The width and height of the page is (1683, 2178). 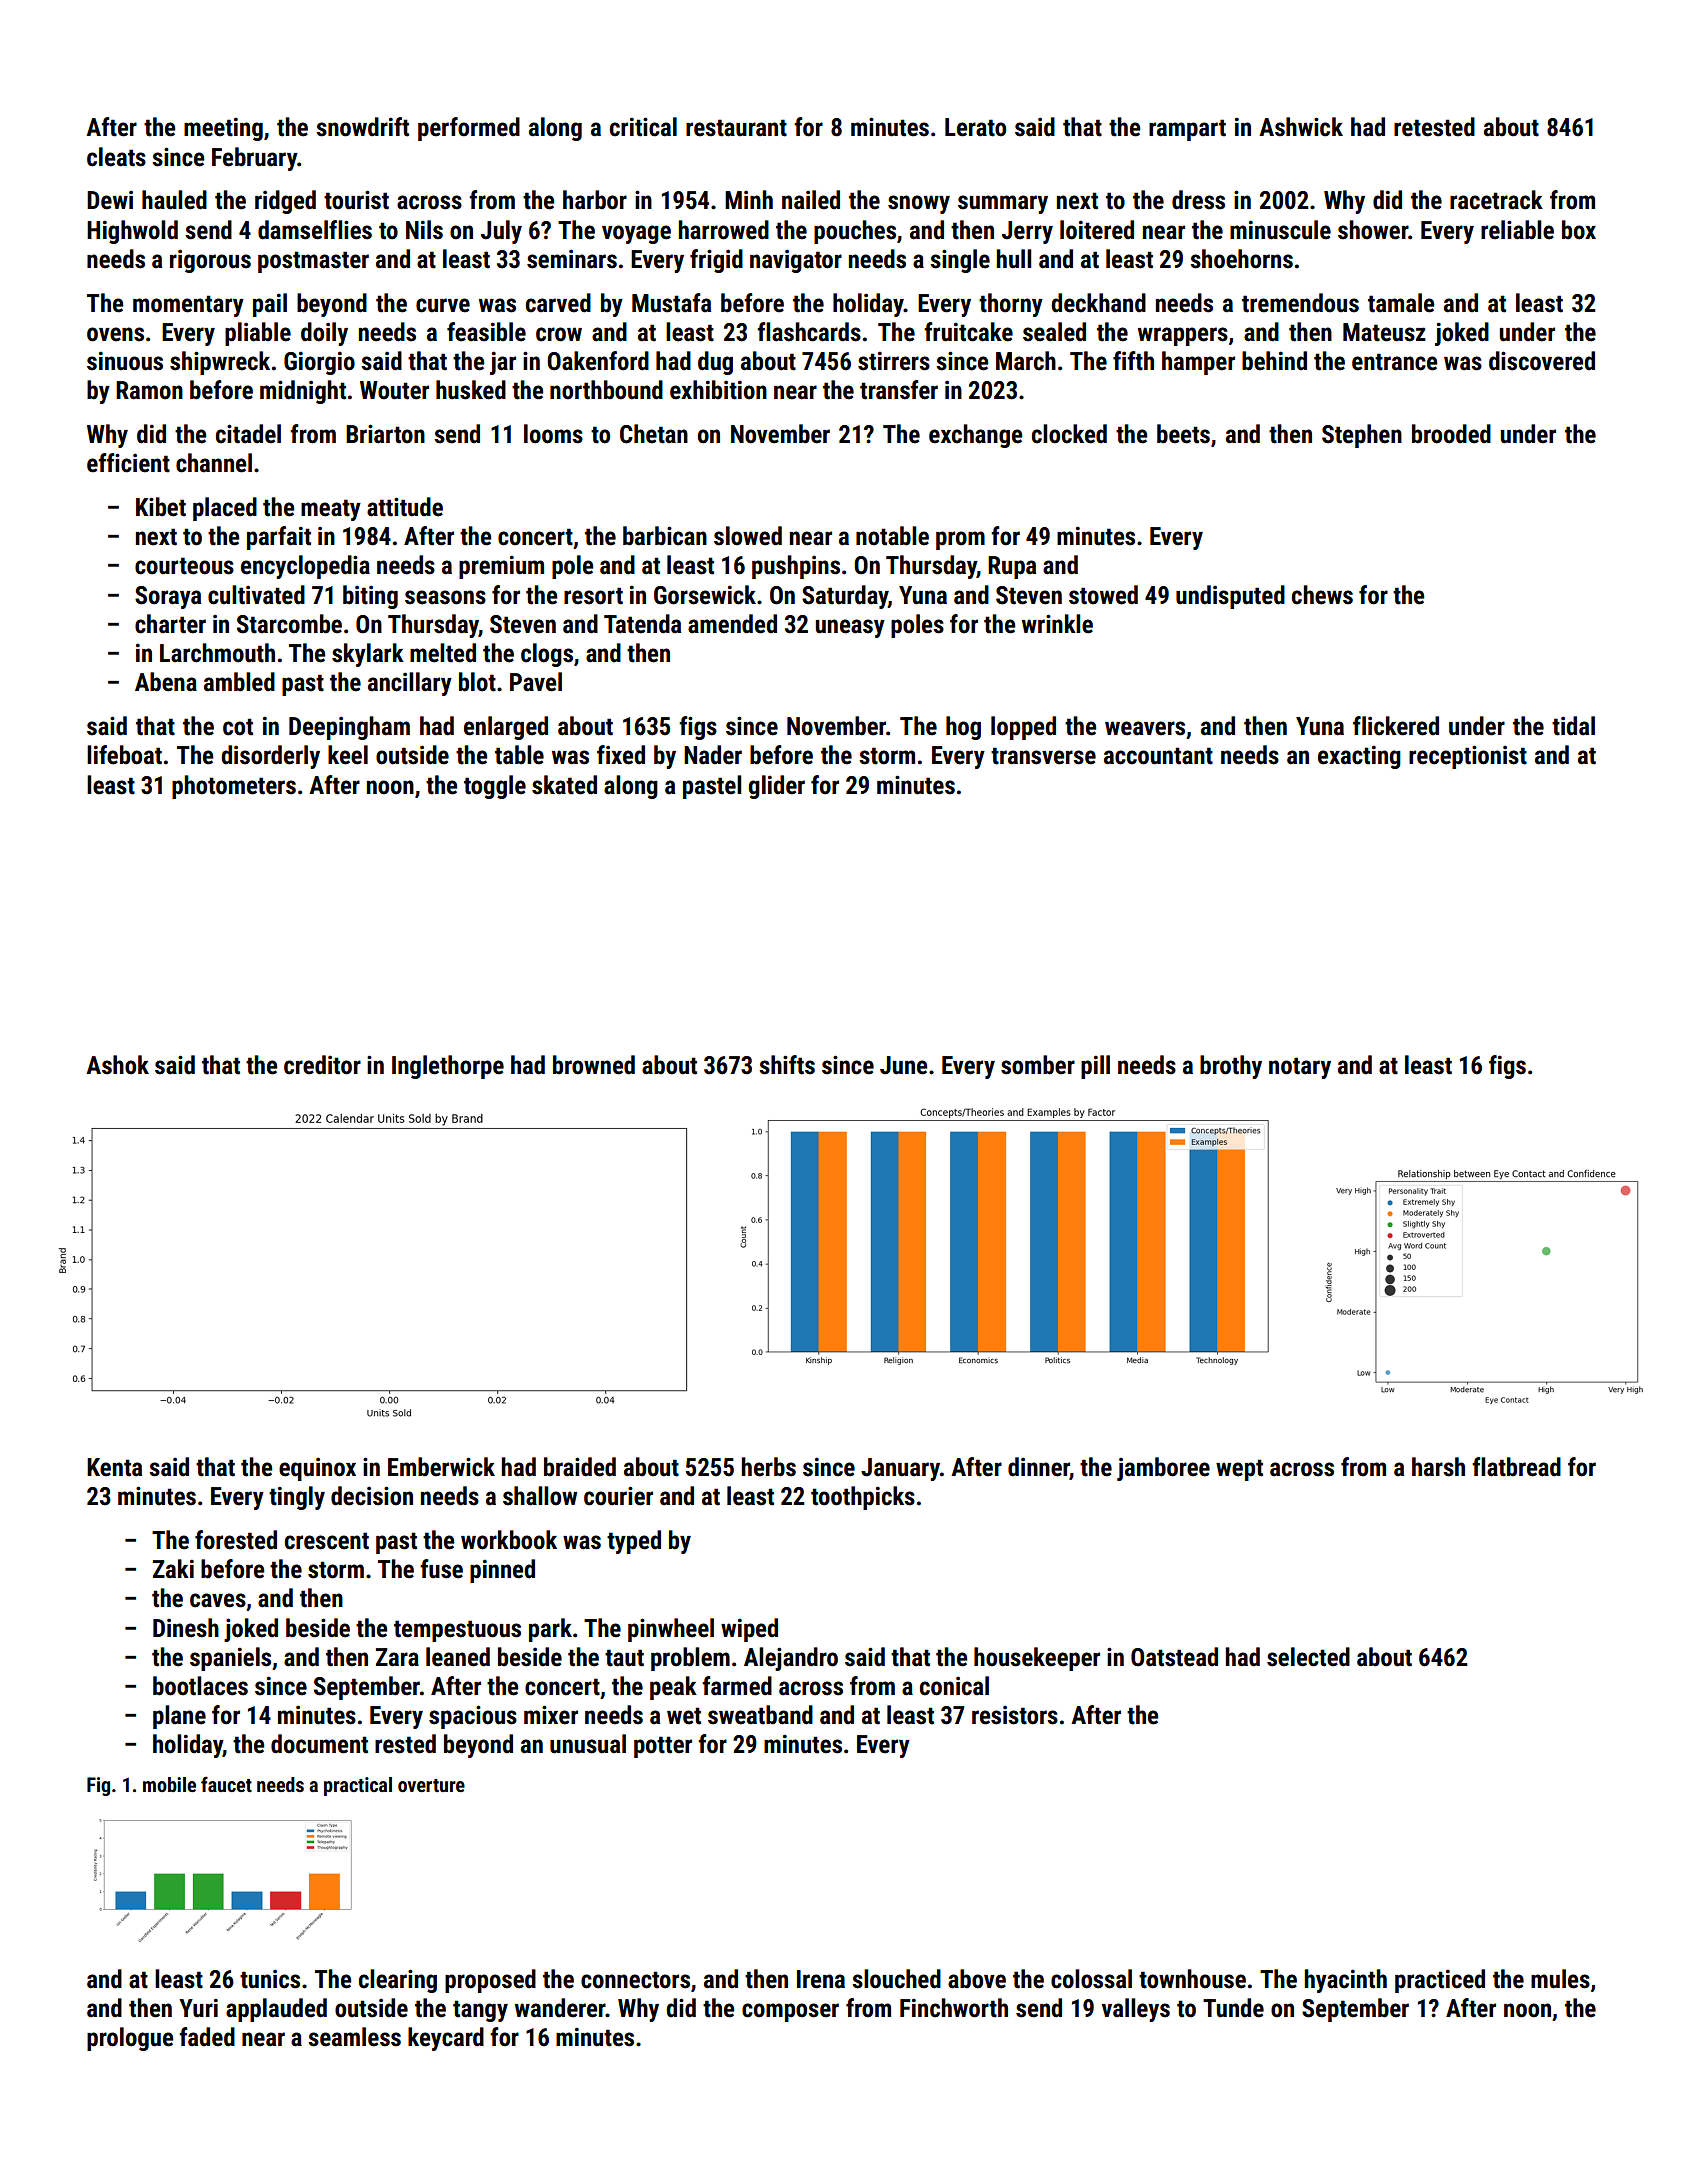 I want to click on Tunde, so click(x=1233, y=2008).
